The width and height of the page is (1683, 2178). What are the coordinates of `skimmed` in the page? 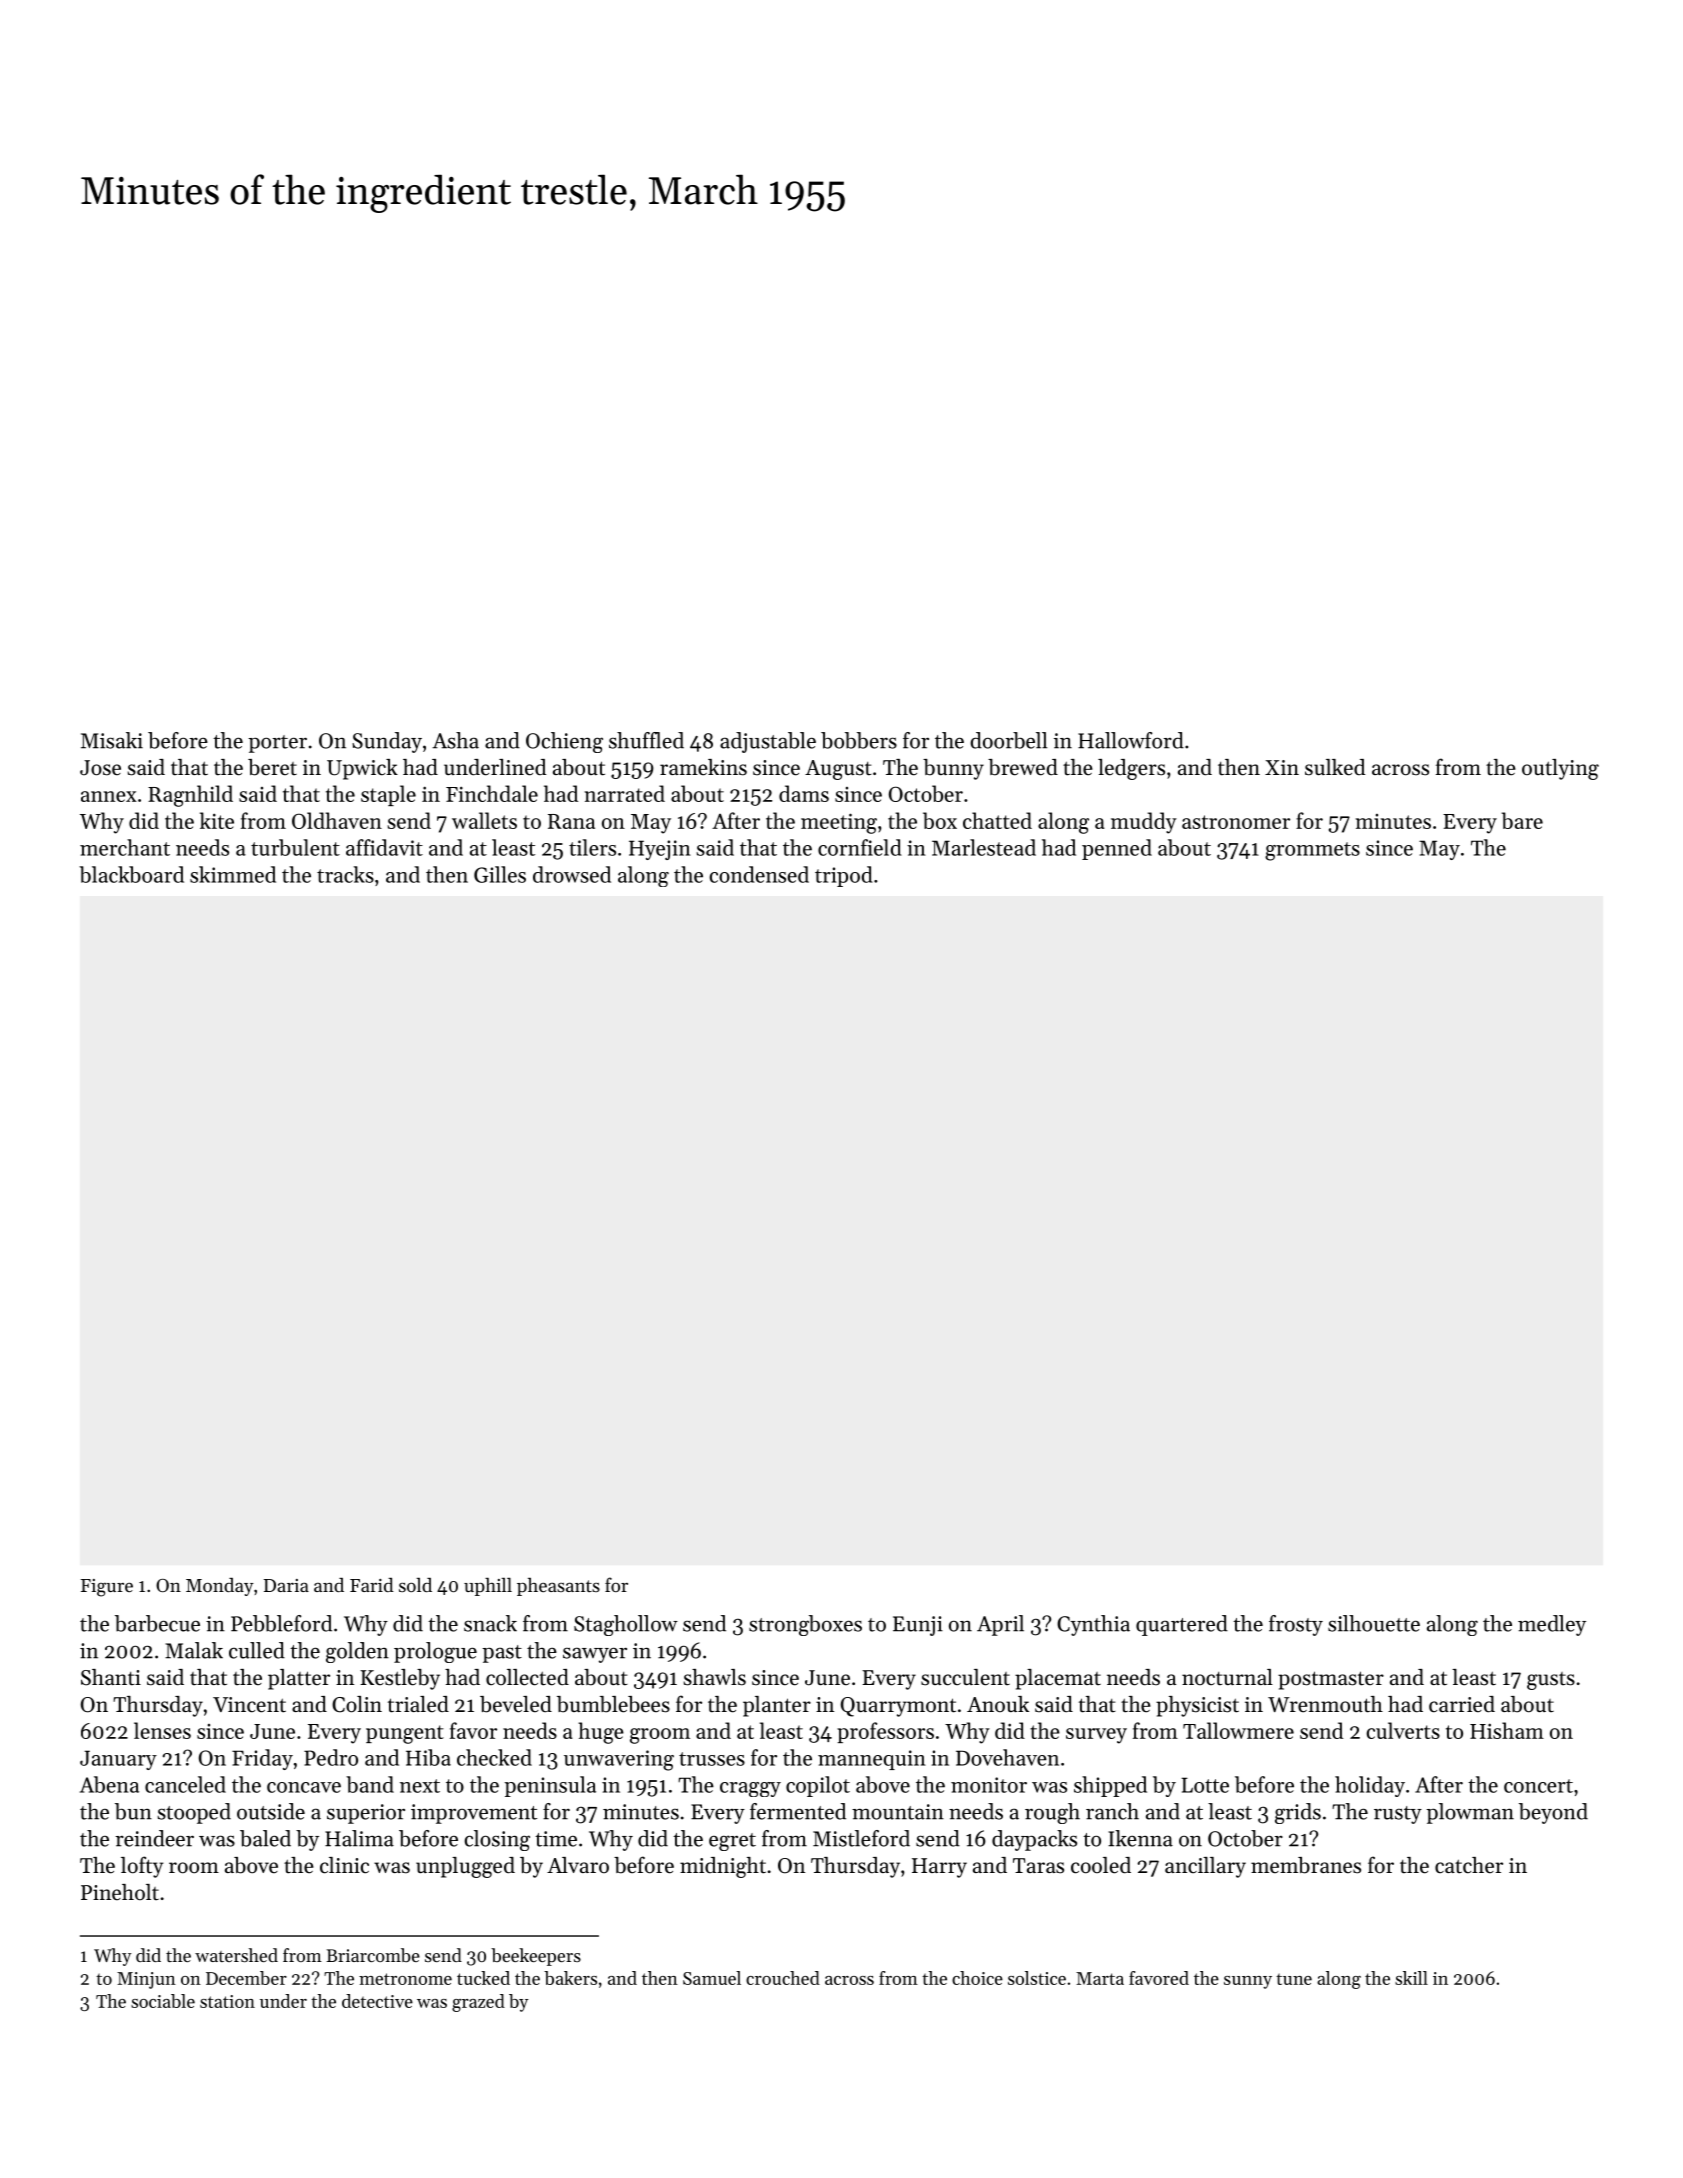 It's located at (233, 874).
